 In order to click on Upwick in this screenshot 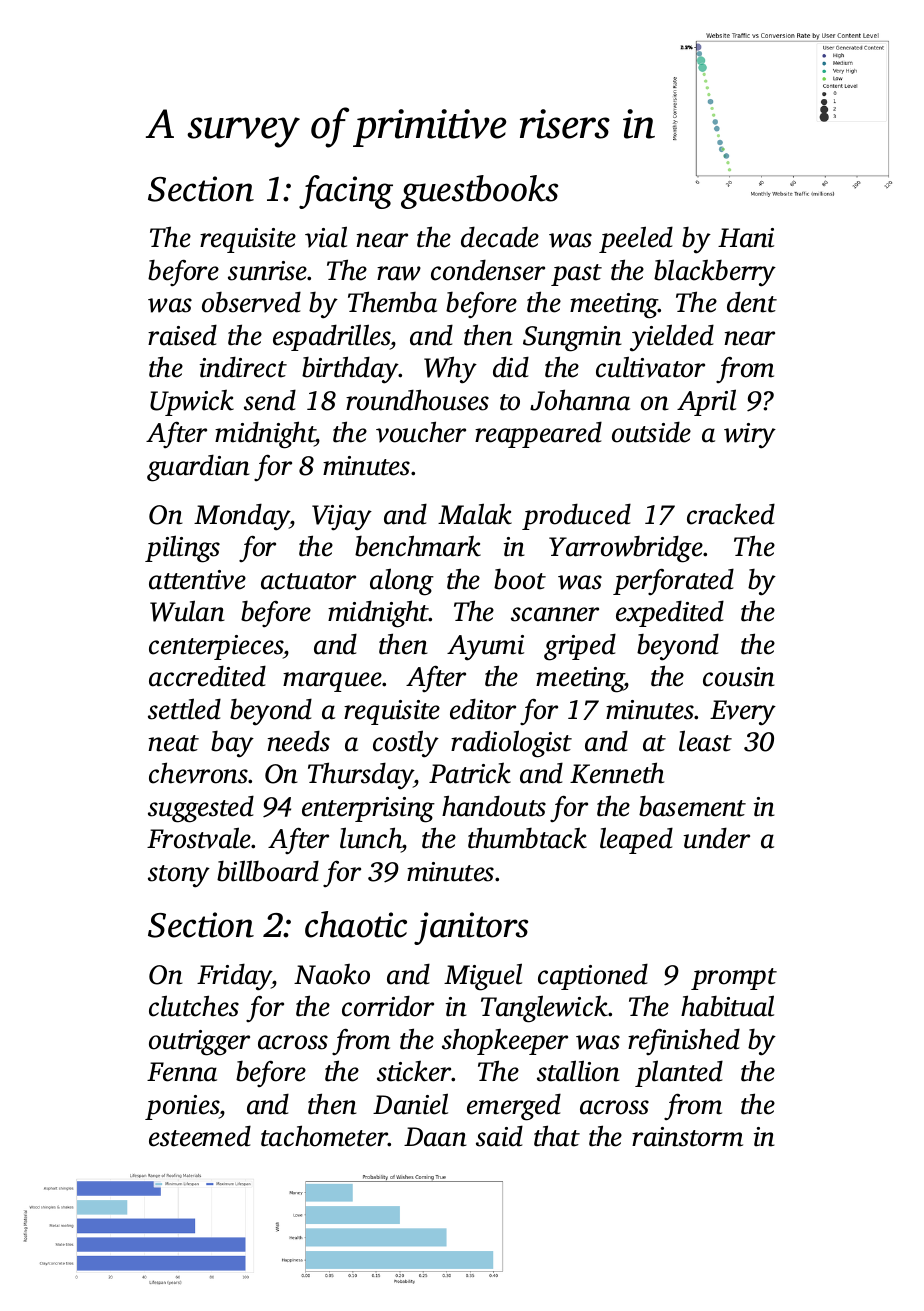, I will do `click(192, 402)`.
